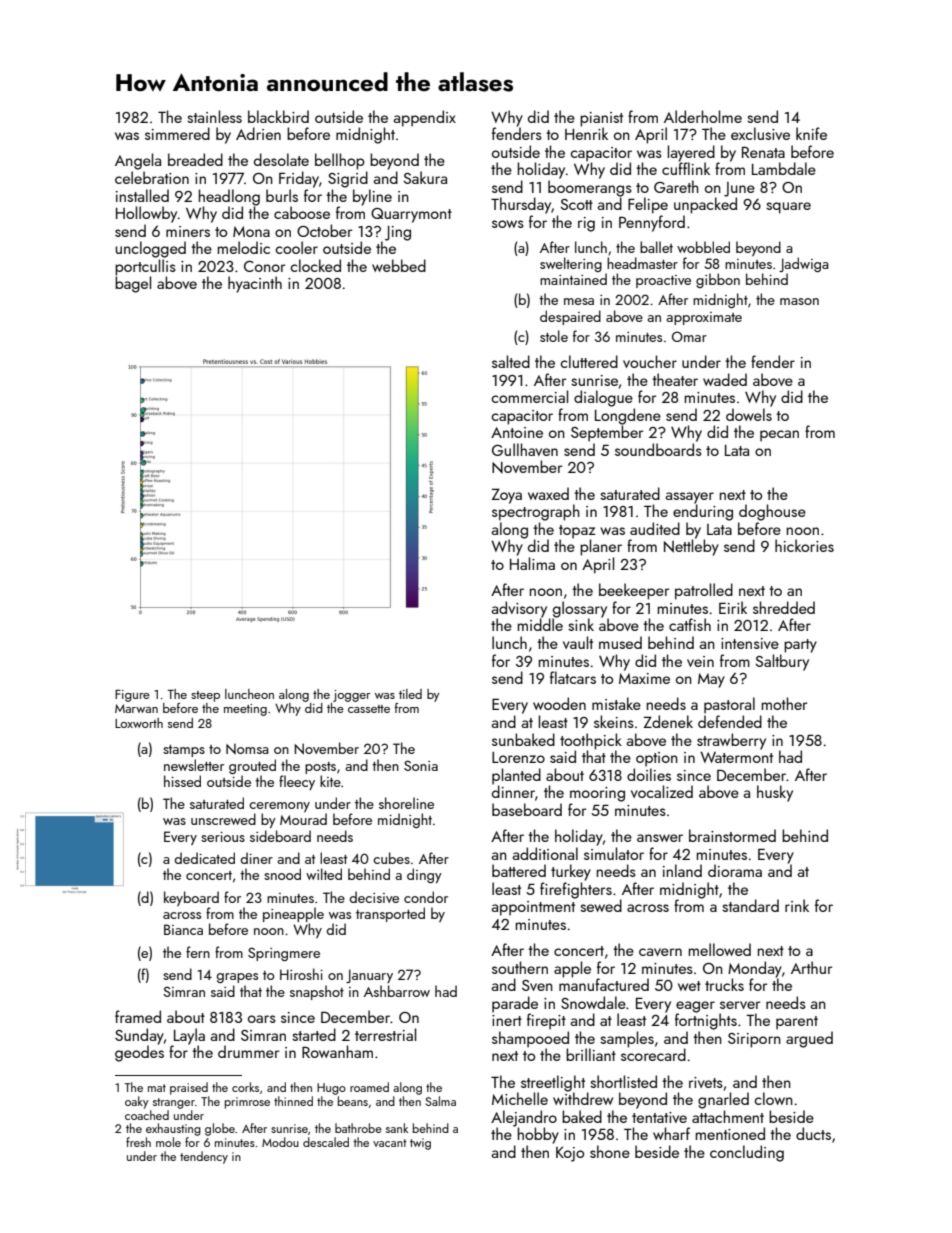 Image resolution: width=952 pixels, height=1233 pixels. I want to click on Salma, so click(441, 1101).
